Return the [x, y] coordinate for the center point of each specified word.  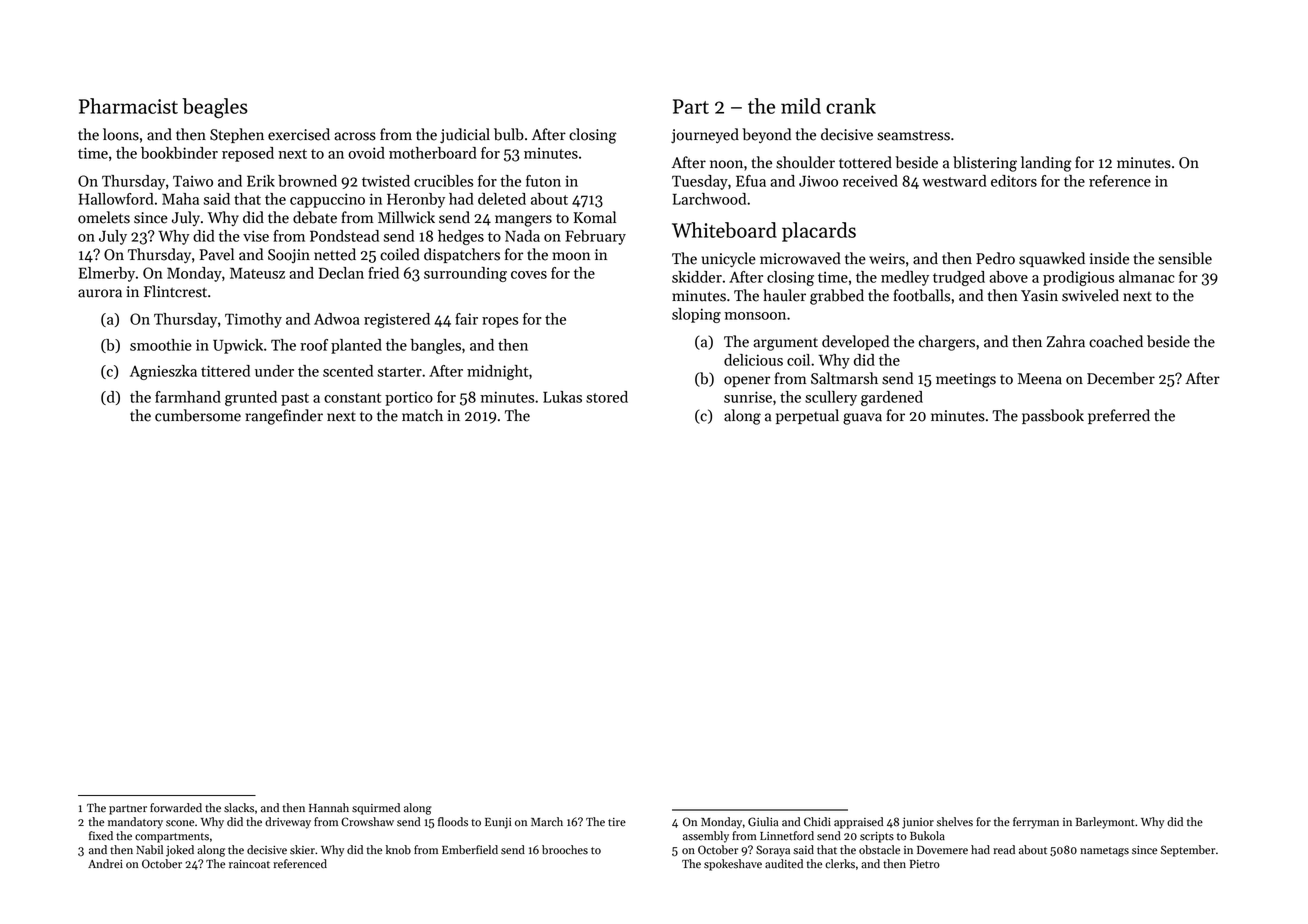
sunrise [748, 397]
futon [543, 181]
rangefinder [284, 417]
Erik [261, 181]
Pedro [995, 258]
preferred [1119, 416]
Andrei [105, 864]
